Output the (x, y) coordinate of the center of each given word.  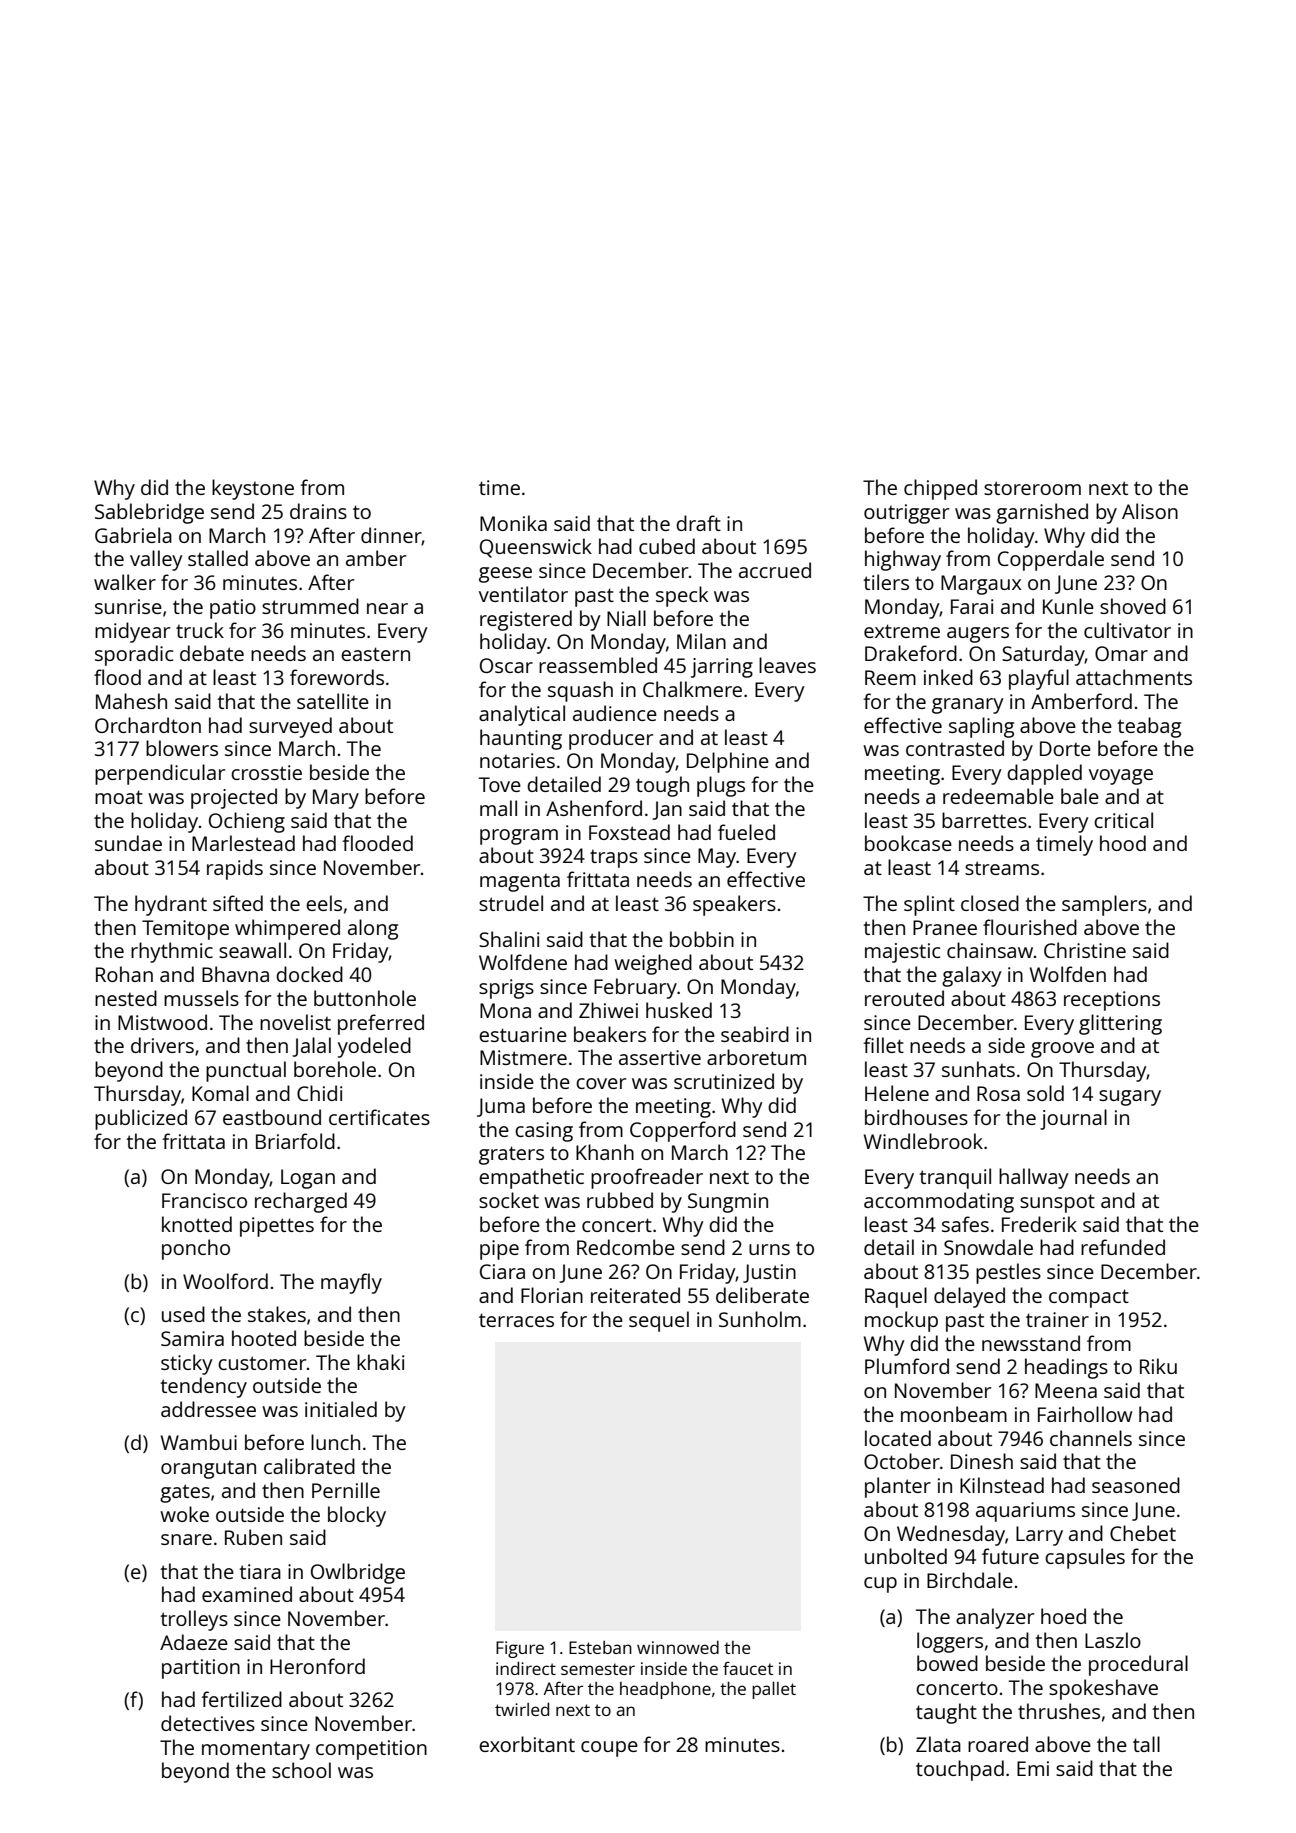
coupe (609, 1749)
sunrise (128, 606)
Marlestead (243, 843)
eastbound (272, 1117)
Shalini (509, 939)
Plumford (907, 1366)
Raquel (896, 1297)
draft (698, 523)
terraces (516, 1320)
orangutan (208, 1470)
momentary (256, 1750)
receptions (1112, 1001)
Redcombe (626, 1247)
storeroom (1032, 488)
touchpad (960, 1770)
